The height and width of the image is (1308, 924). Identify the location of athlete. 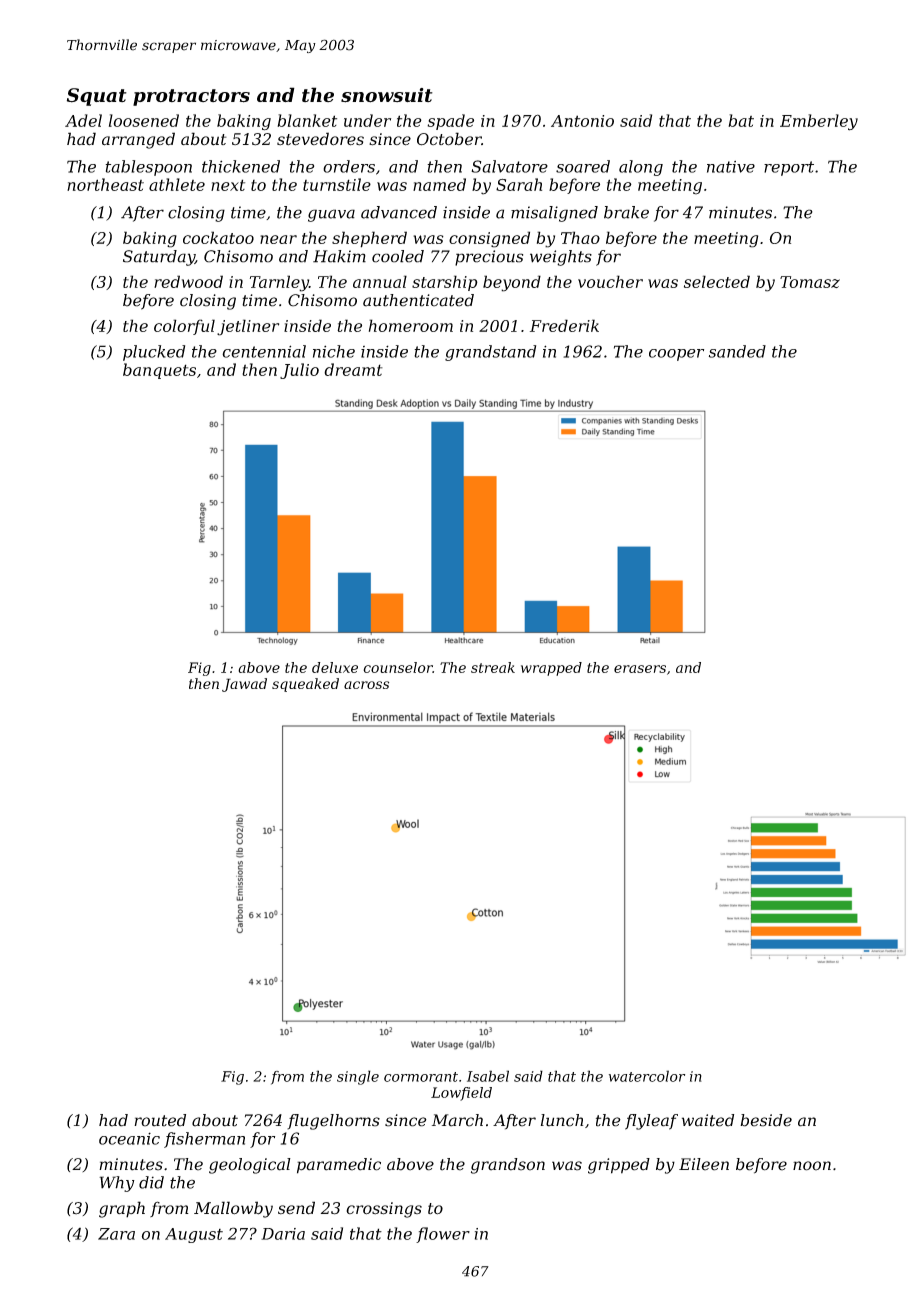
(177, 184).
